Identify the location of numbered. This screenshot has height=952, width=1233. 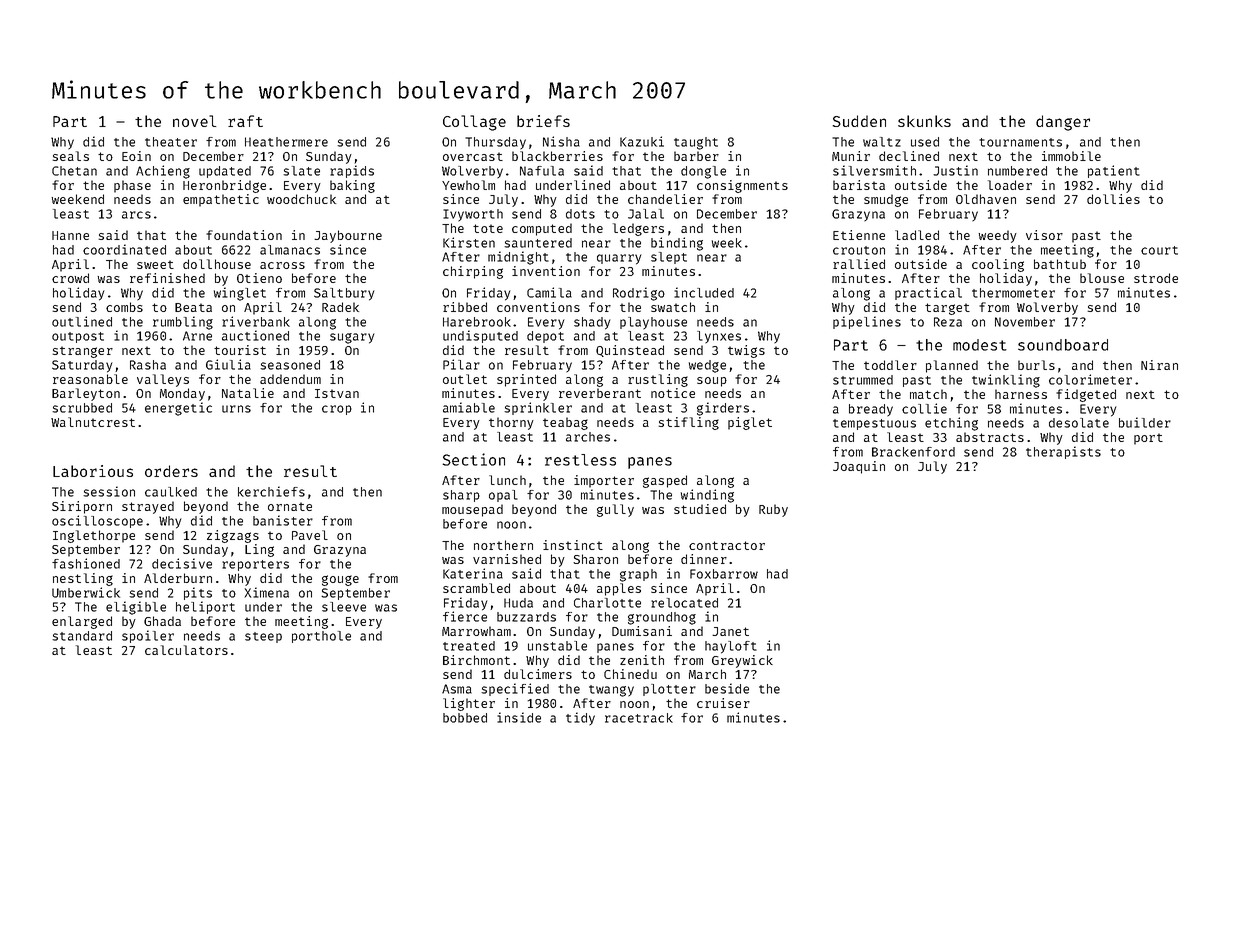
(1017, 171).
